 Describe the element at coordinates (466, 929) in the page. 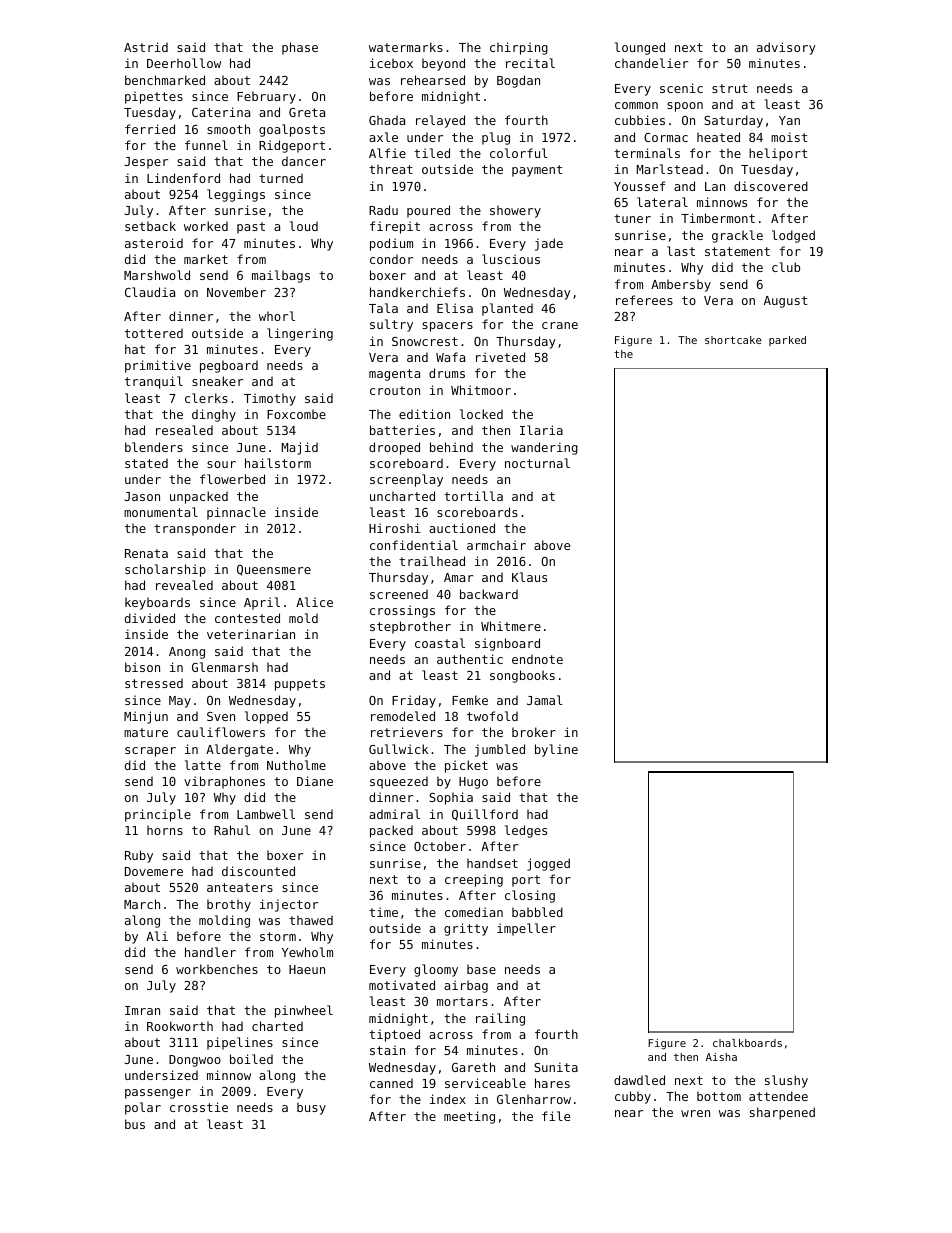

I see `gritty` at that location.
